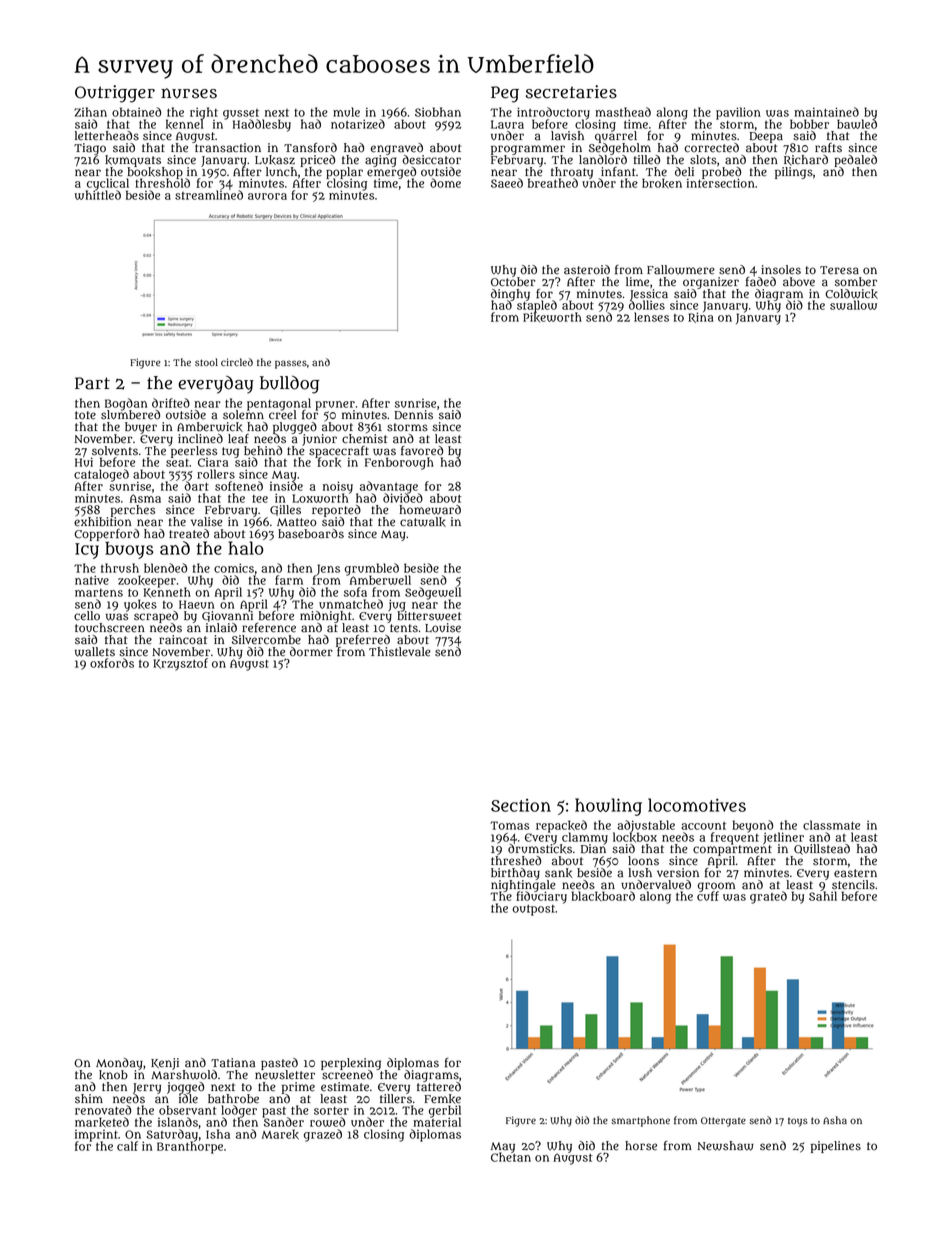 The height and width of the screenshot is (1233, 952). What do you see at coordinates (511, 1157) in the screenshot?
I see `Chetan` at bounding box center [511, 1157].
